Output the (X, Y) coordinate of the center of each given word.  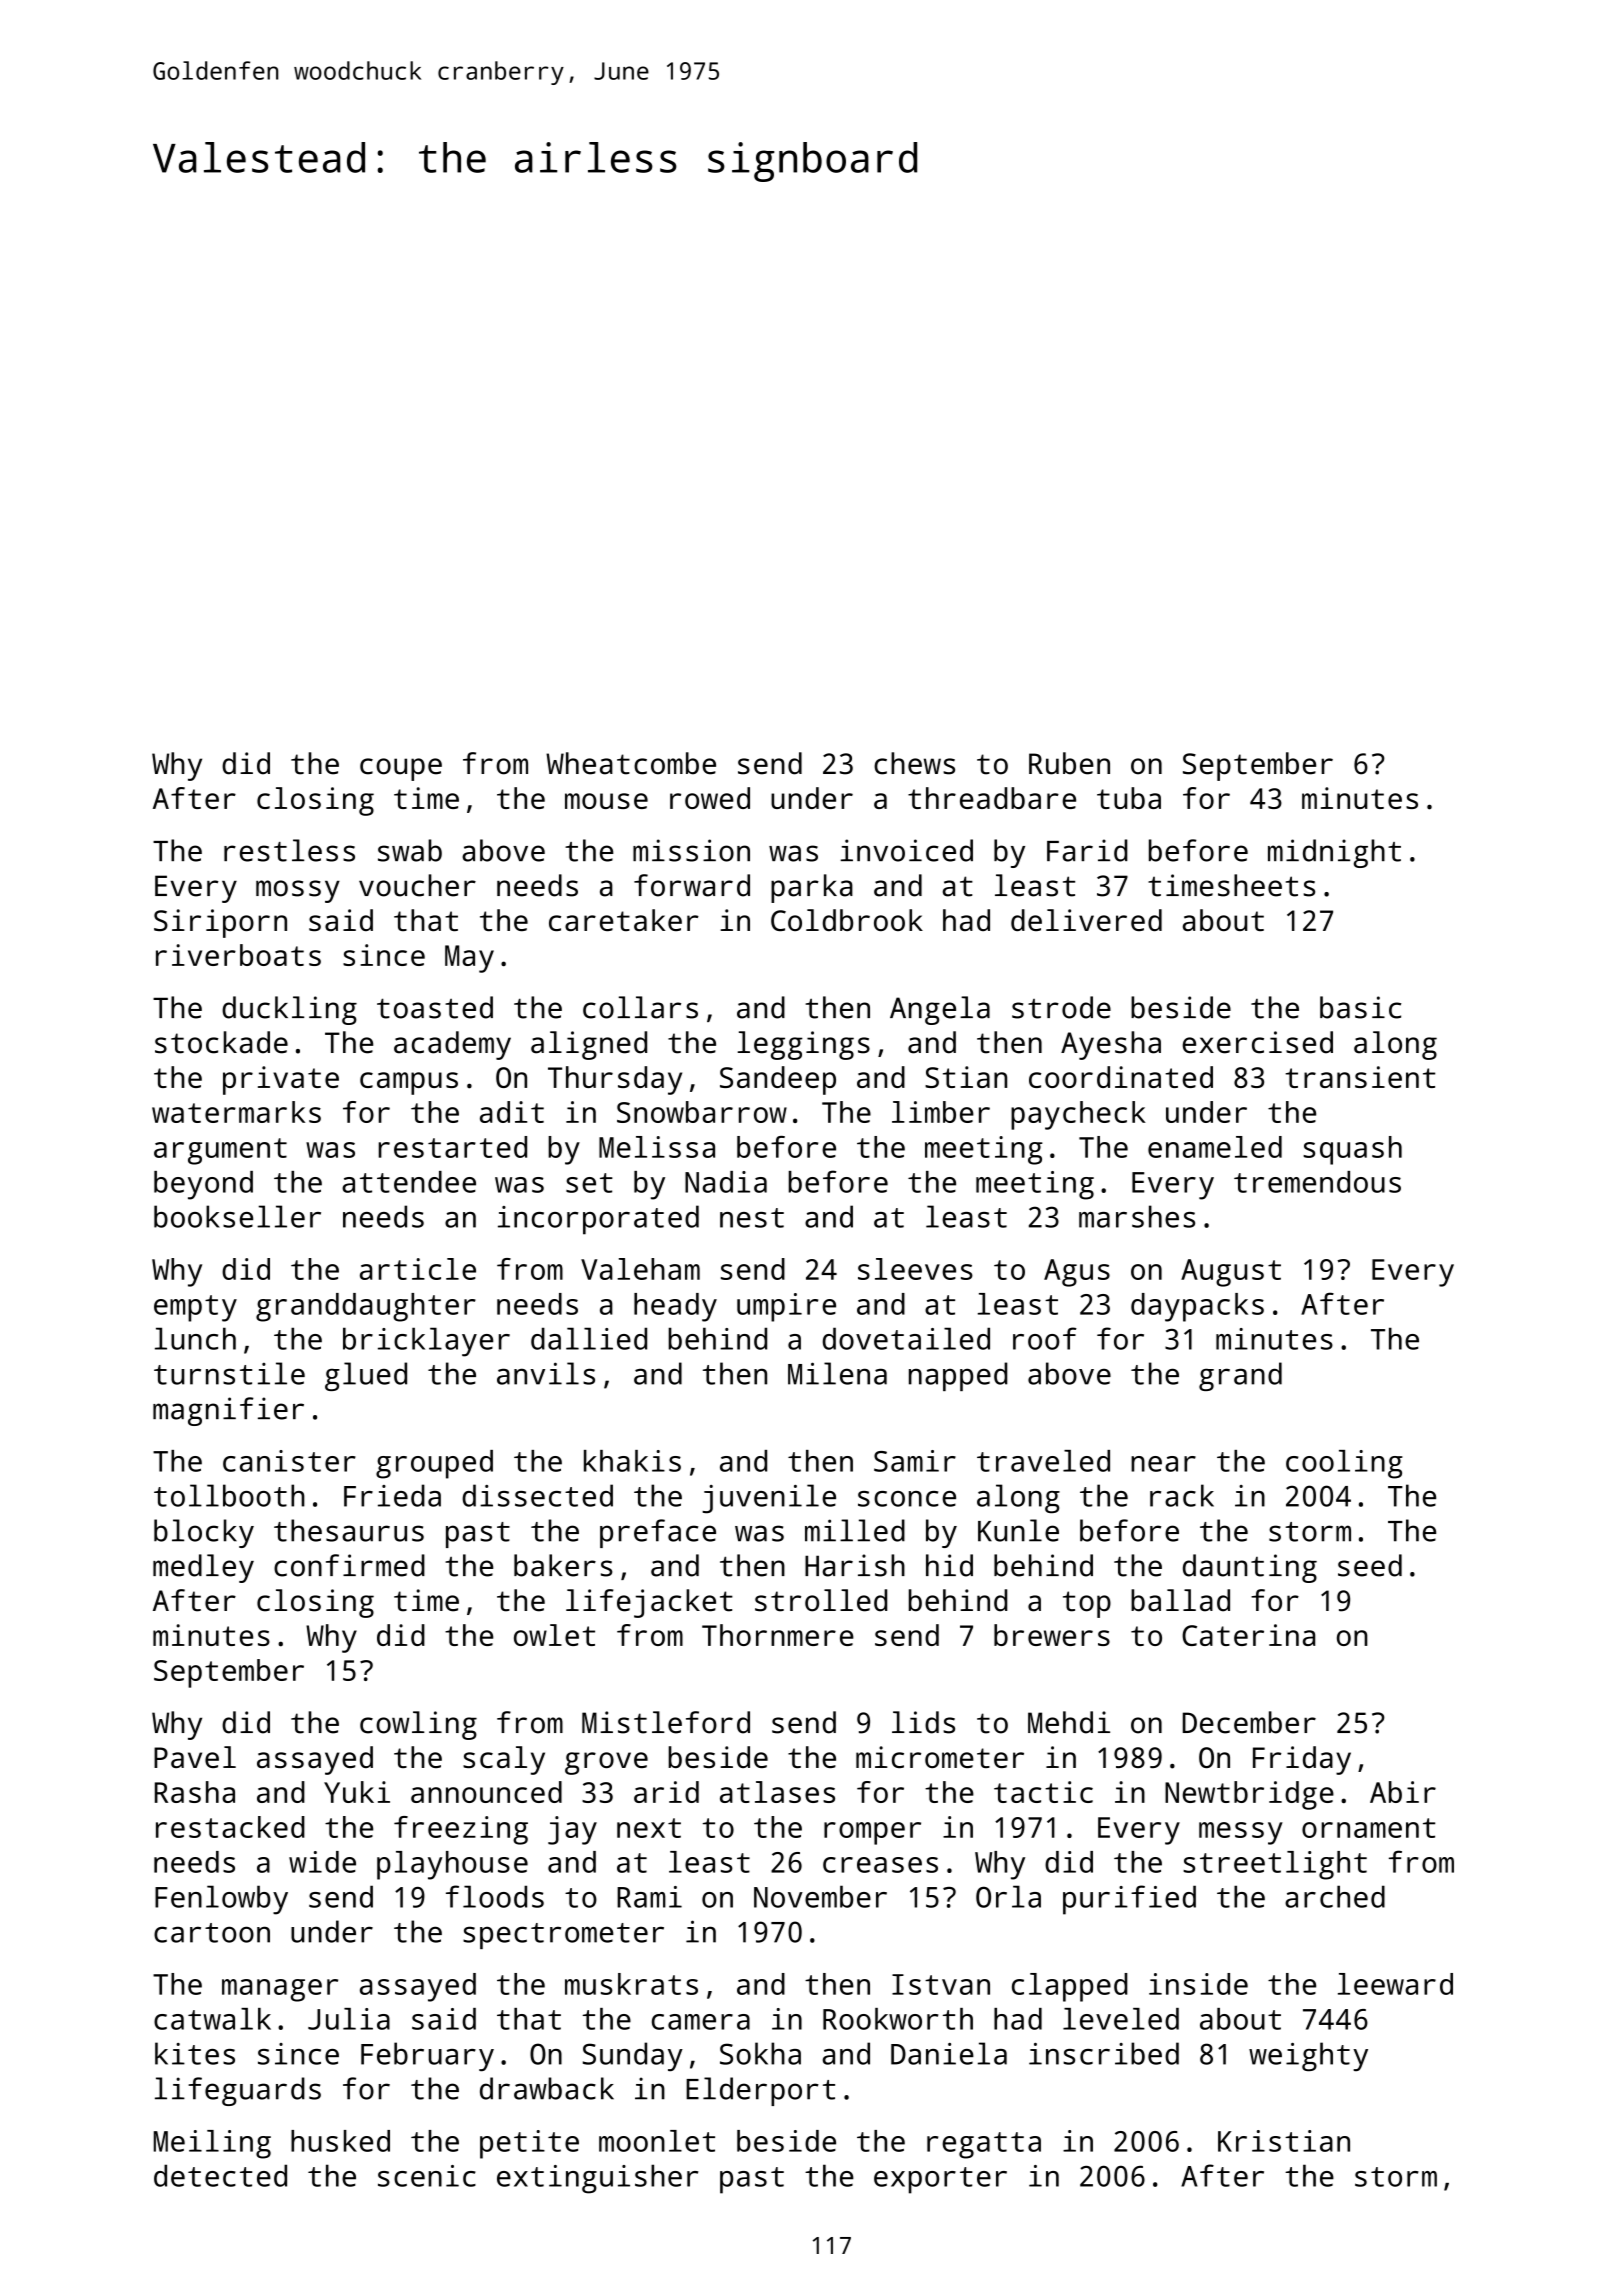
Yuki (357, 1792)
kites (195, 2053)
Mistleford (666, 1722)
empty (195, 1308)
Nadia (726, 1182)
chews (914, 763)
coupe (401, 769)
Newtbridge (1249, 1795)
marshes (1137, 1216)
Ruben (1069, 763)
